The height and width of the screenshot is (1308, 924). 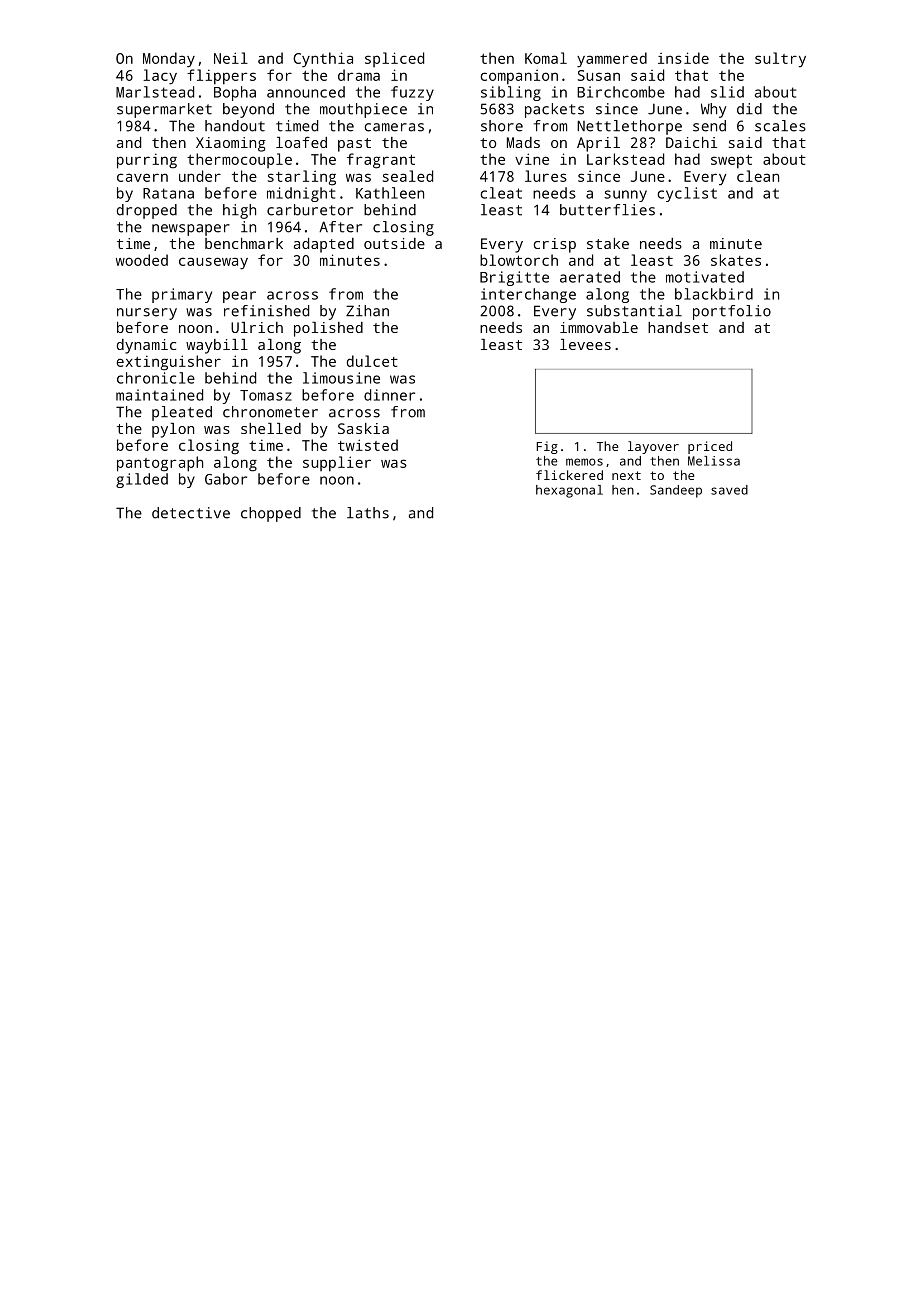 I want to click on inside, so click(x=683, y=58).
